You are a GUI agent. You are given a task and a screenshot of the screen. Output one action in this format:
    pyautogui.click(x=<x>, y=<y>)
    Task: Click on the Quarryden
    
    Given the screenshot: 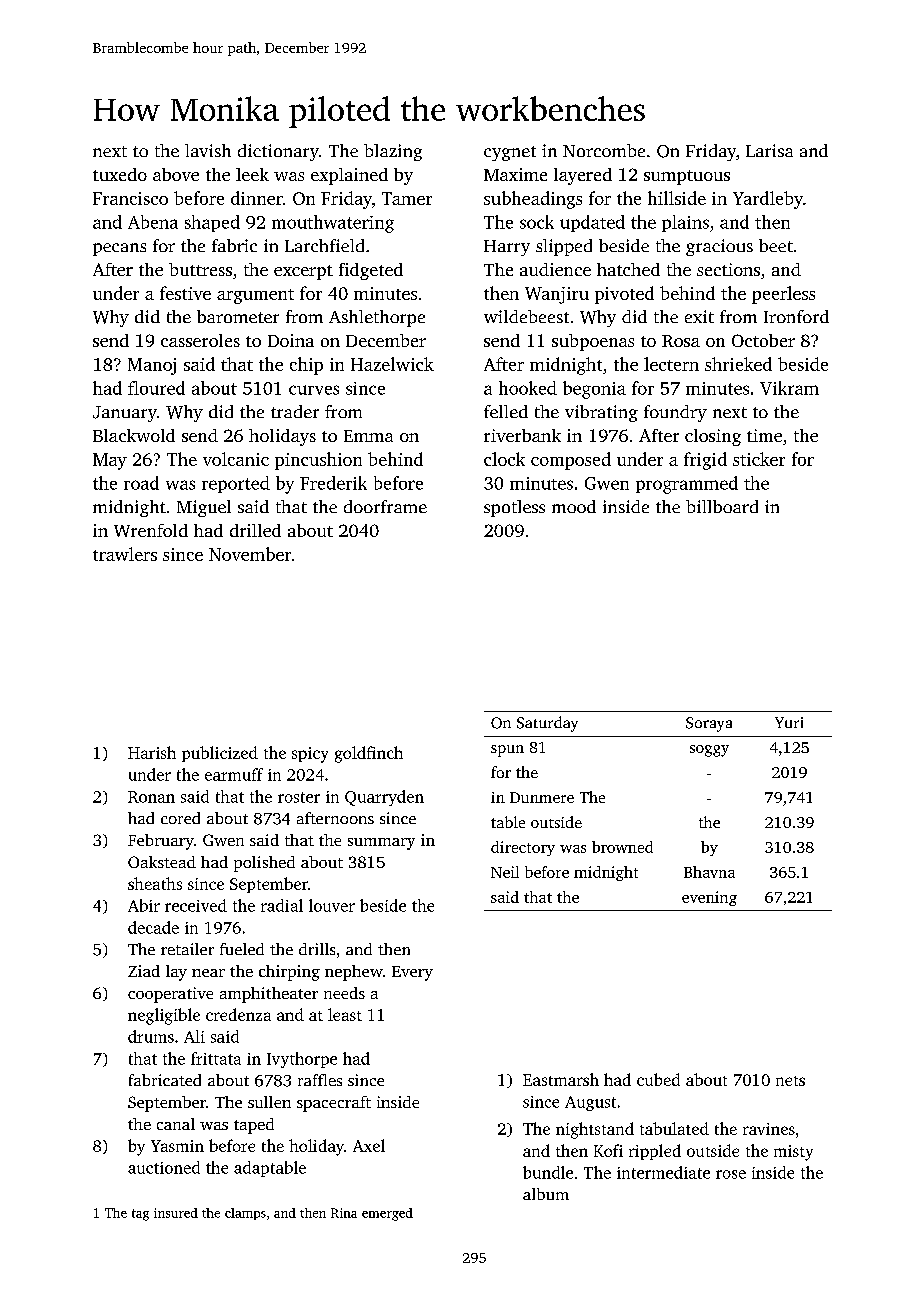 What is the action you would take?
    pyautogui.click(x=384, y=798)
